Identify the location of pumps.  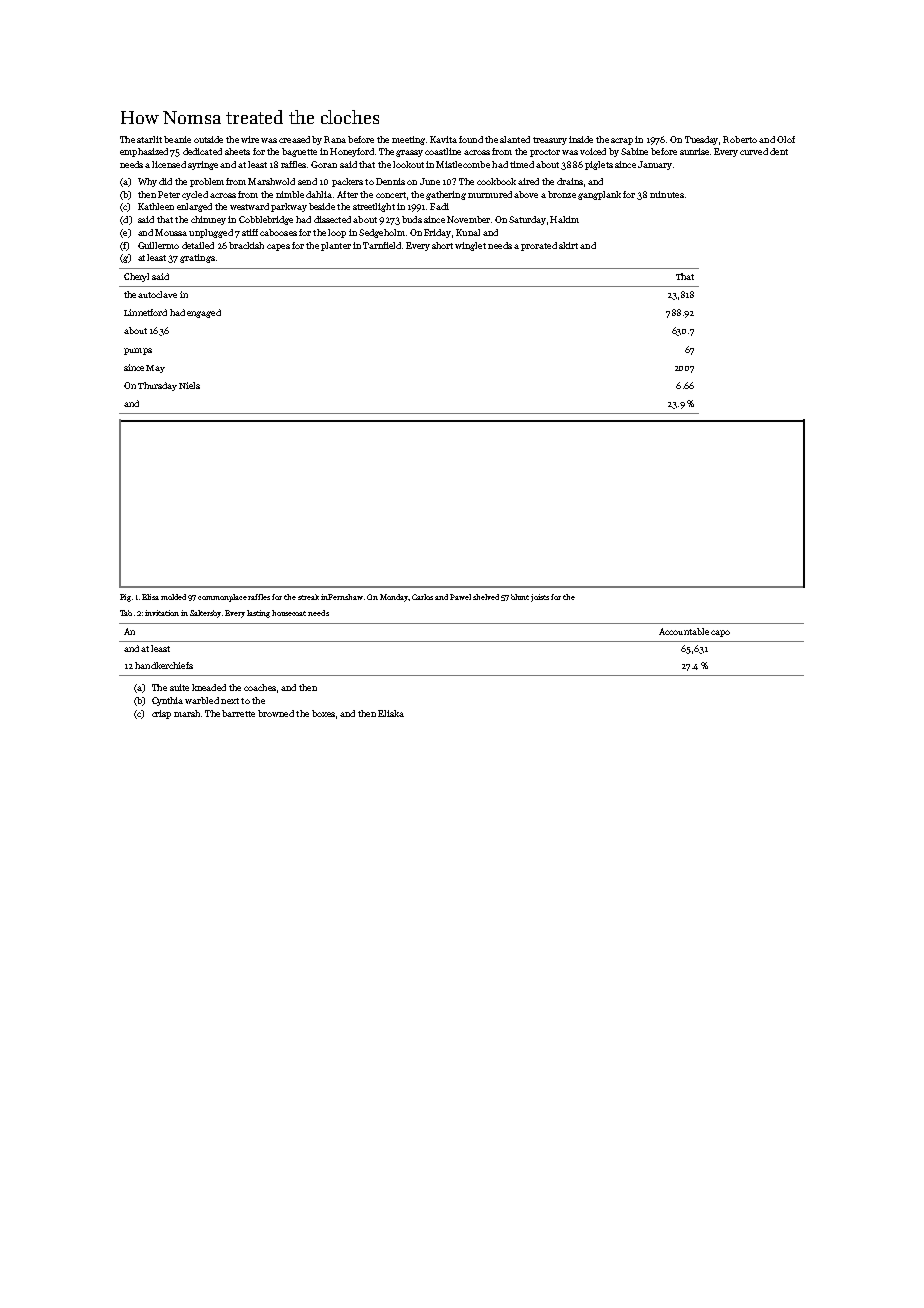
(138, 351).
